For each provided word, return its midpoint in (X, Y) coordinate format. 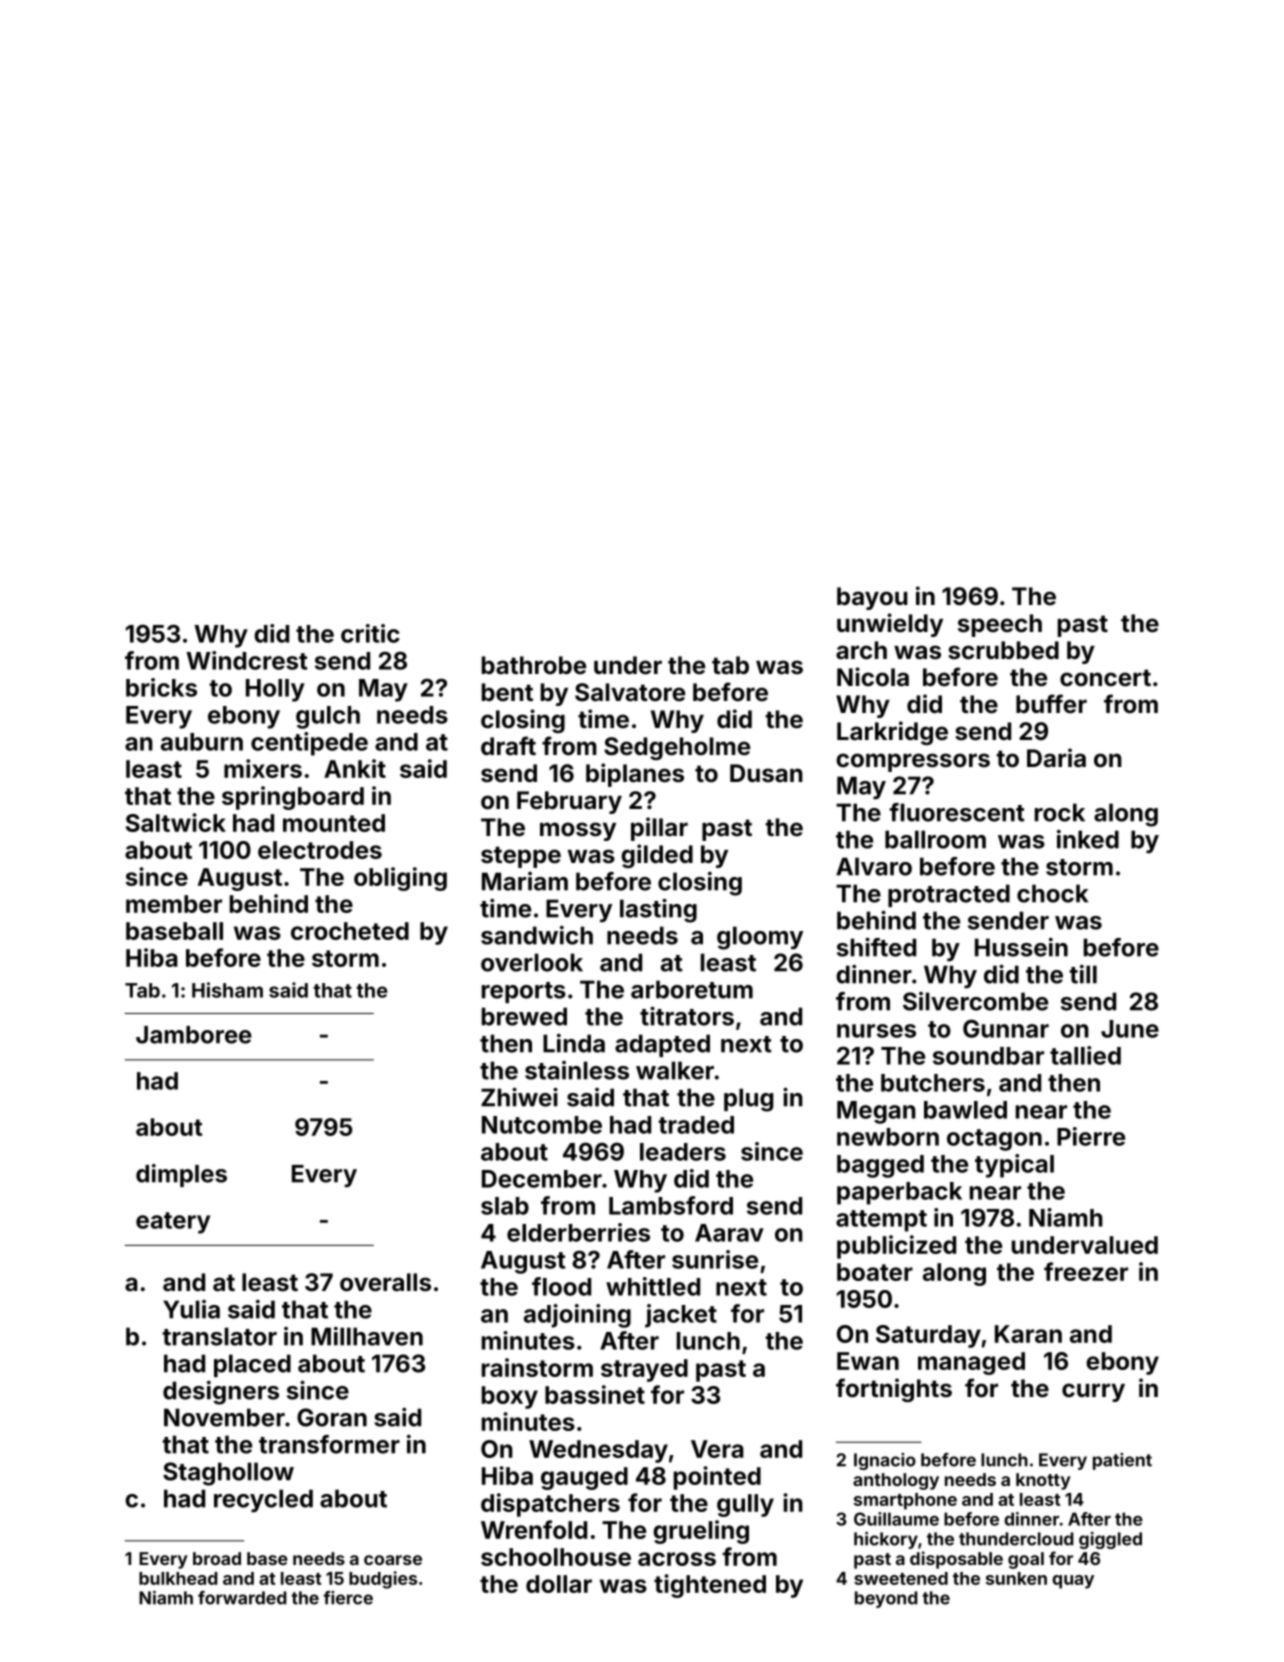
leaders (683, 1152)
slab (505, 1206)
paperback (899, 1193)
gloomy (760, 938)
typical (1014, 1166)
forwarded (242, 1598)
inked (1088, 839)
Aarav (729, 1233)
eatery (173, 1223)
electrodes (320, 850)
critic (370, 633)
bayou (872, 598)
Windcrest (246, 660)
